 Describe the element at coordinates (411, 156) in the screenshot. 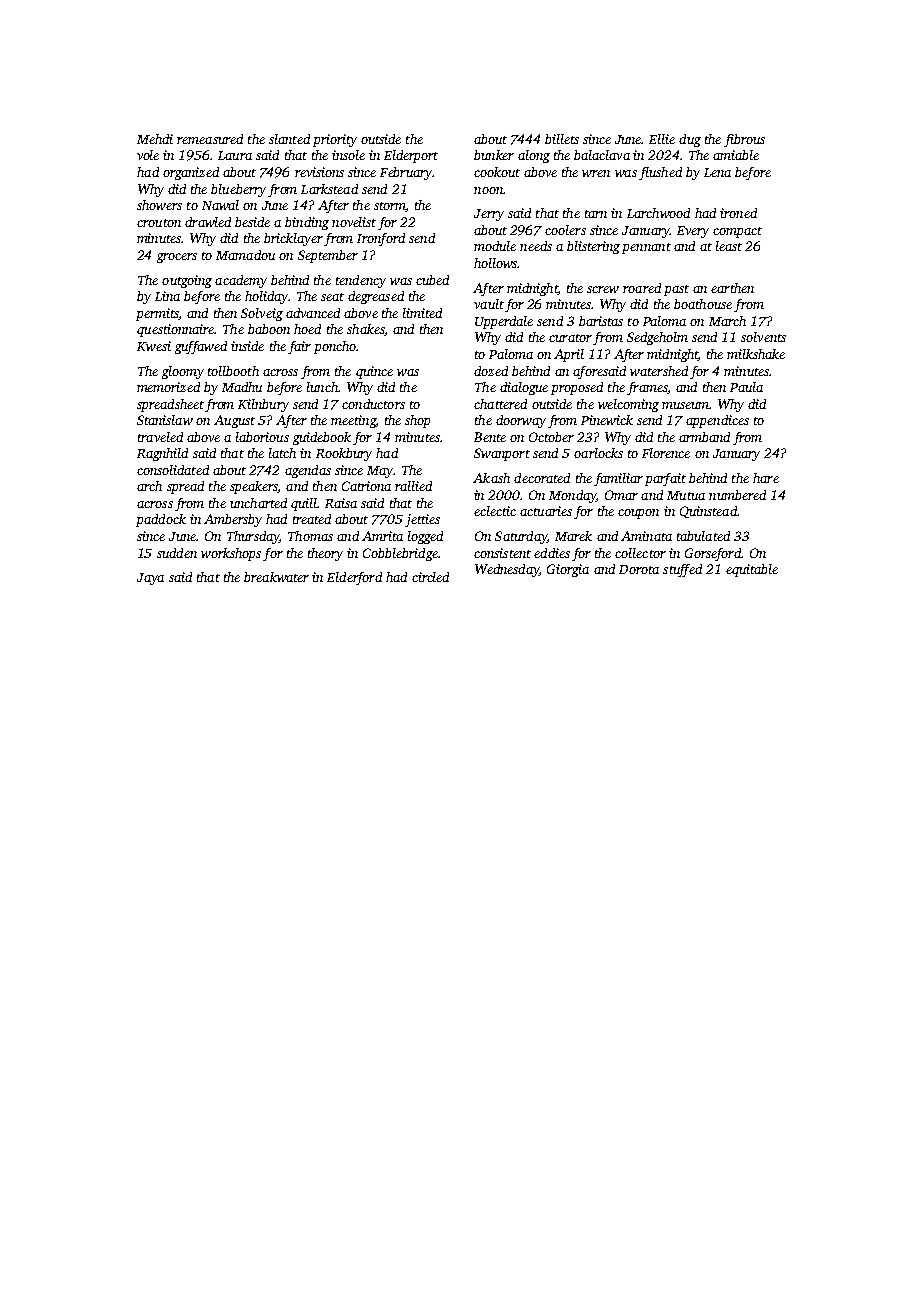

I see `Elderport` at that location.
